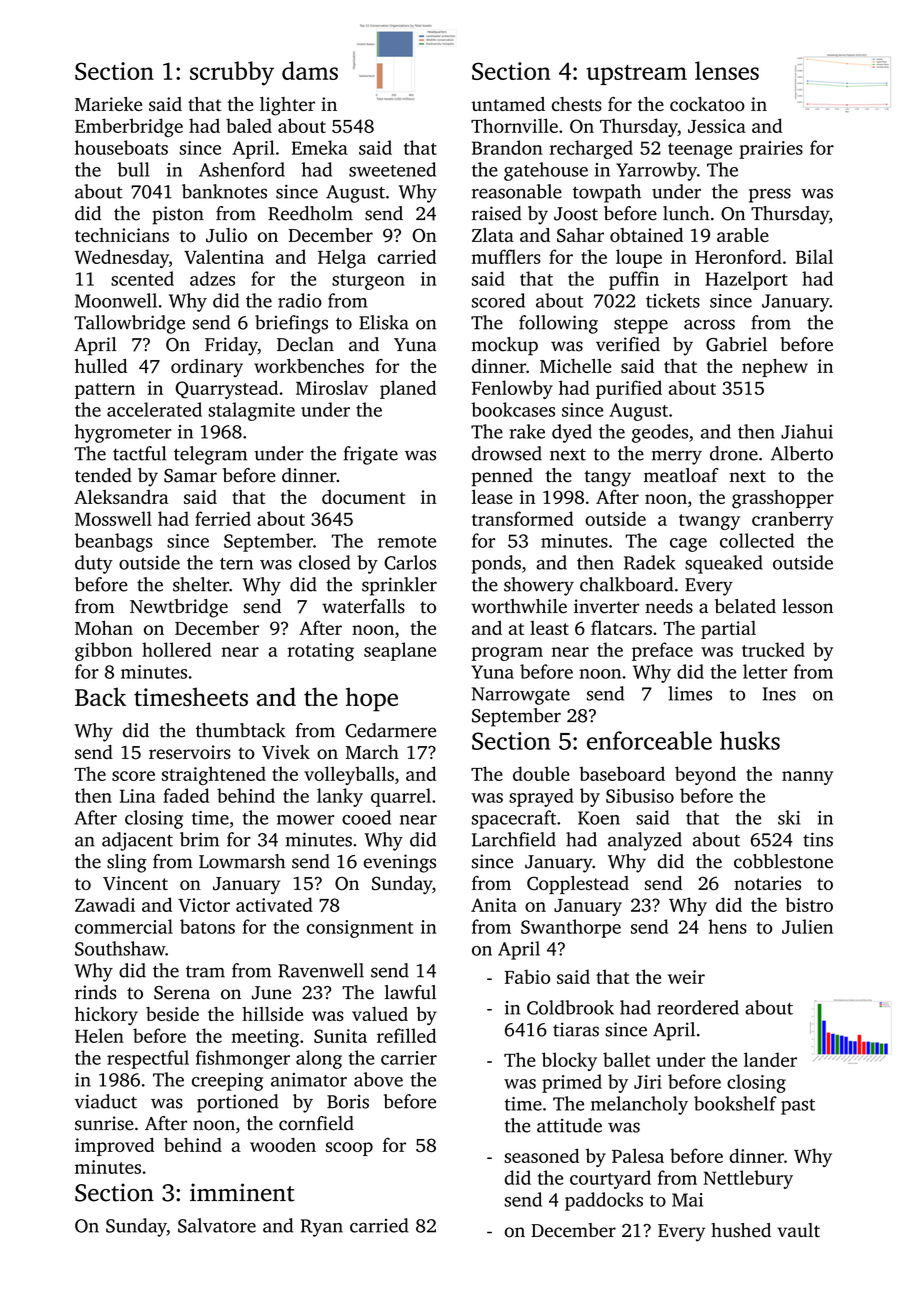 This image has width=908, height=1316. I want to click on Marieke, so click(108, 104).
